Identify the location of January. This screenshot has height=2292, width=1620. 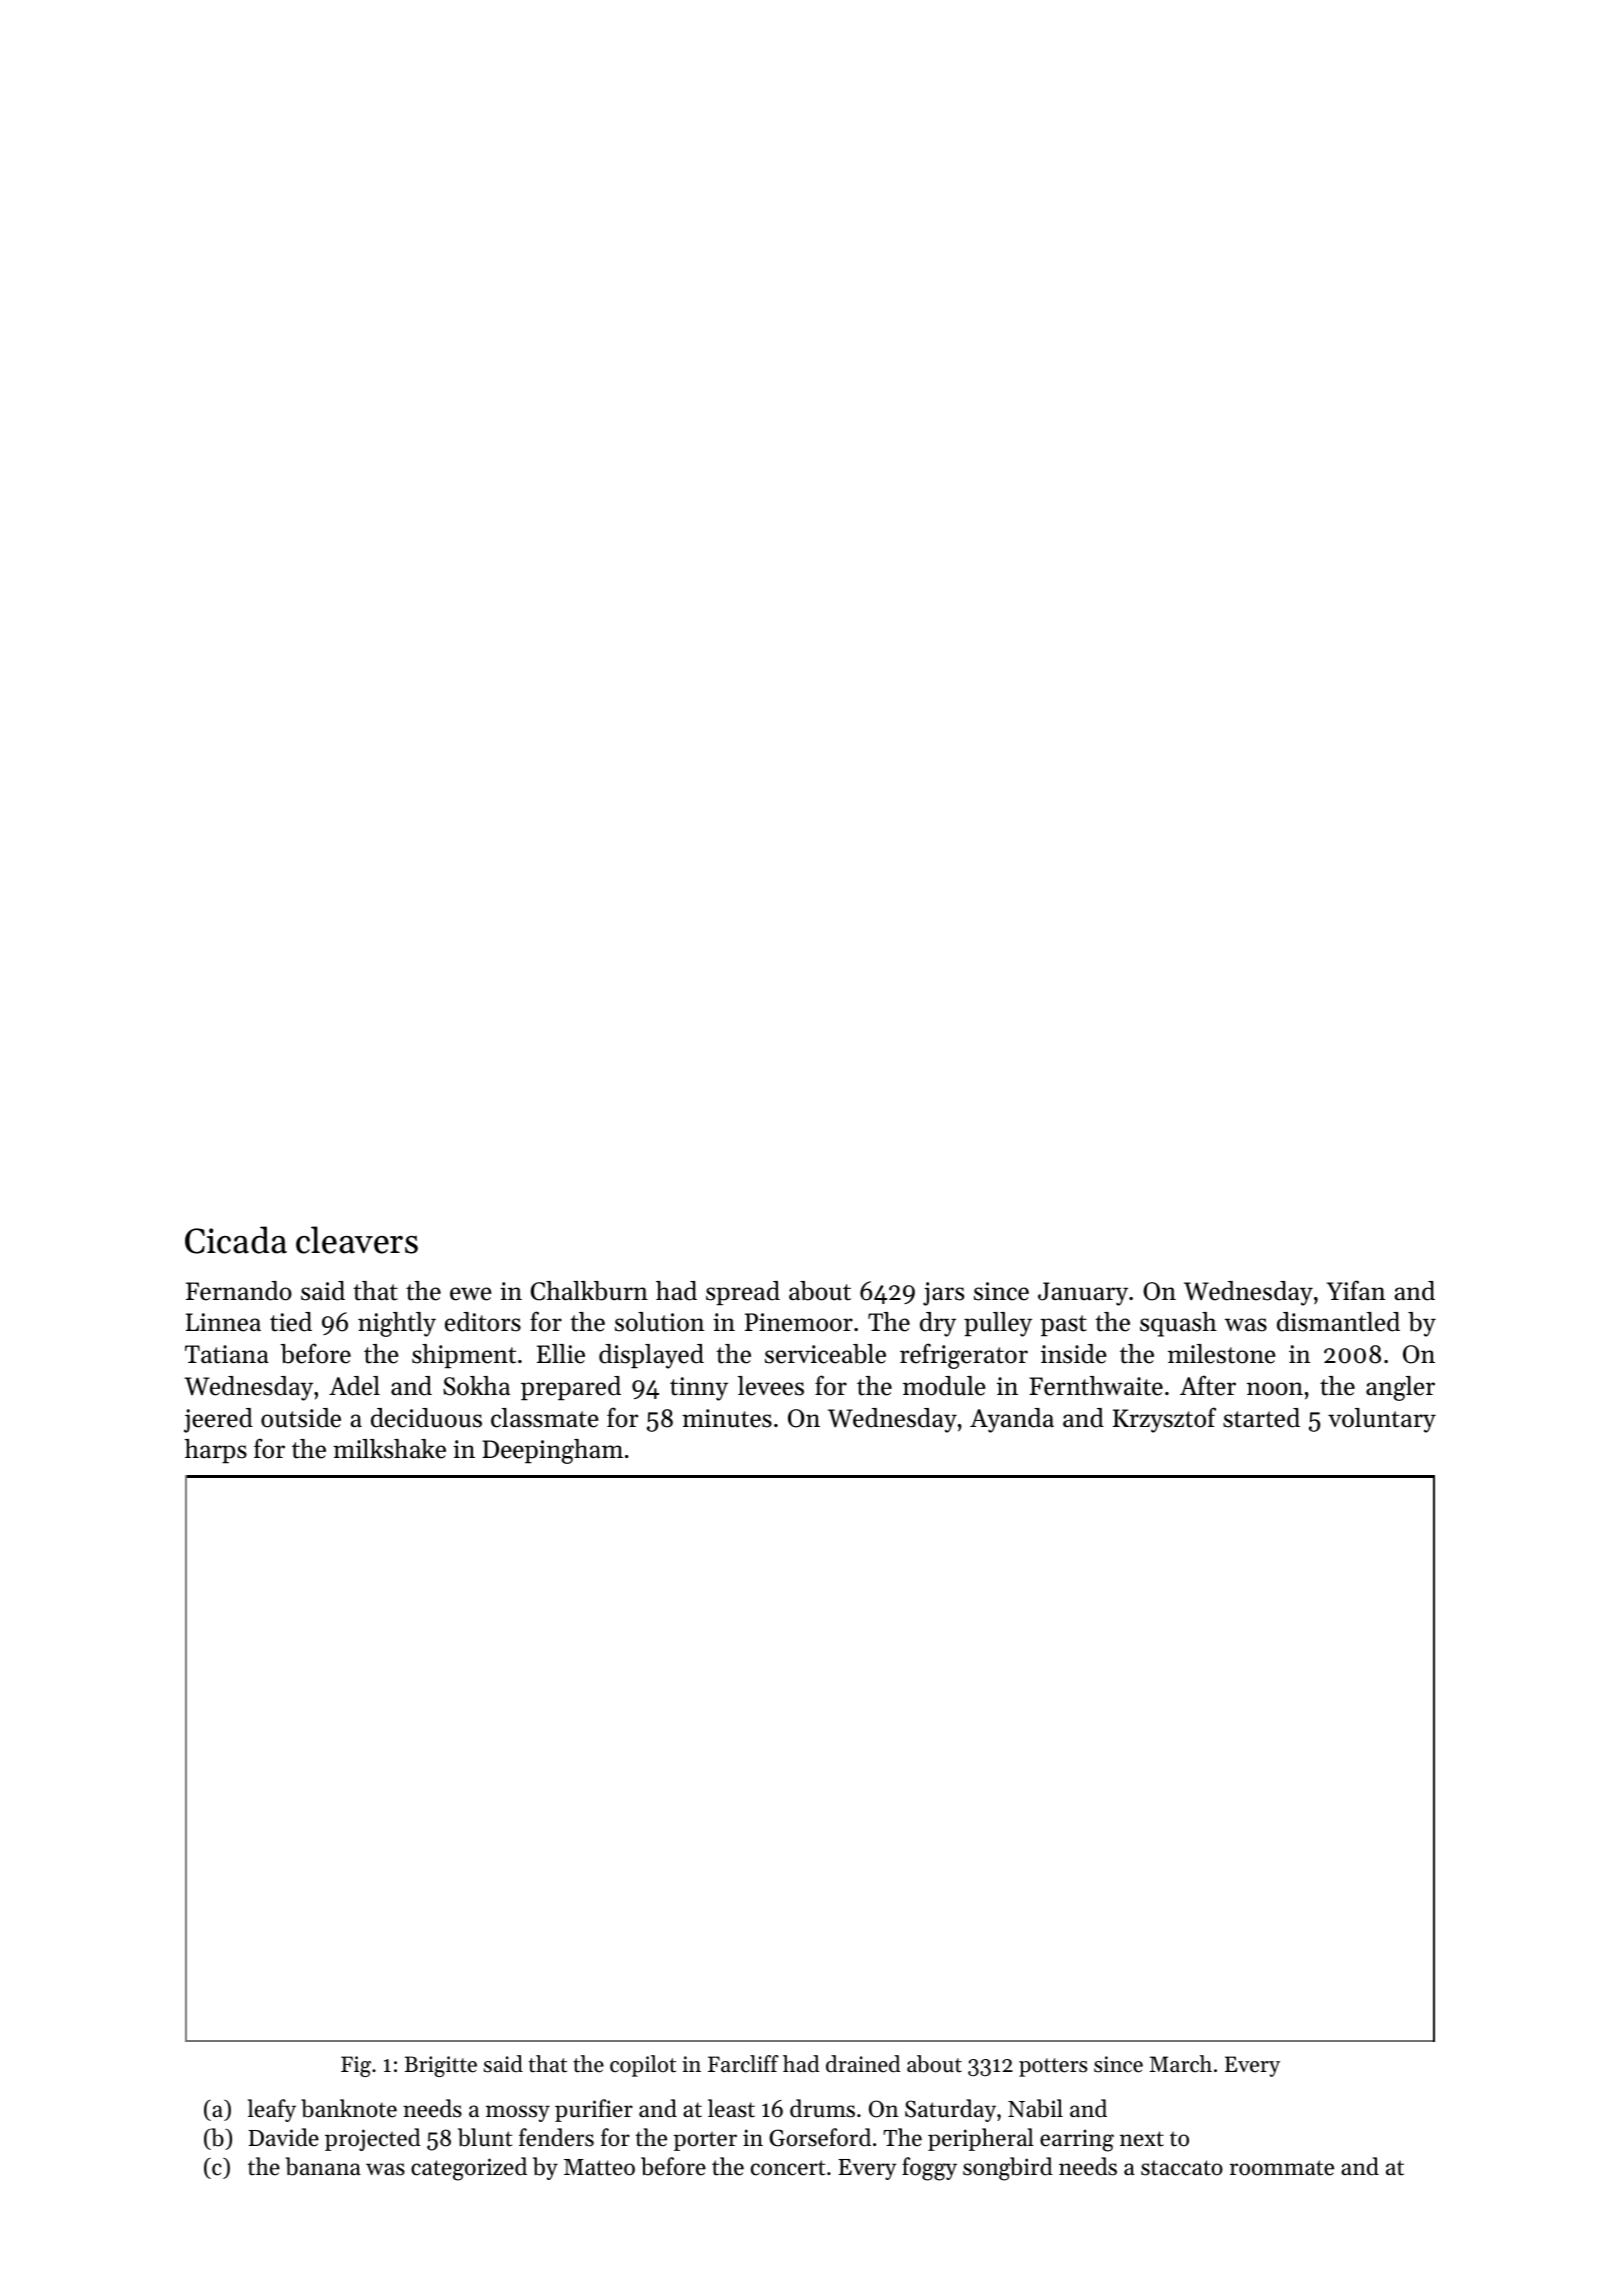
(1083, 1294).
